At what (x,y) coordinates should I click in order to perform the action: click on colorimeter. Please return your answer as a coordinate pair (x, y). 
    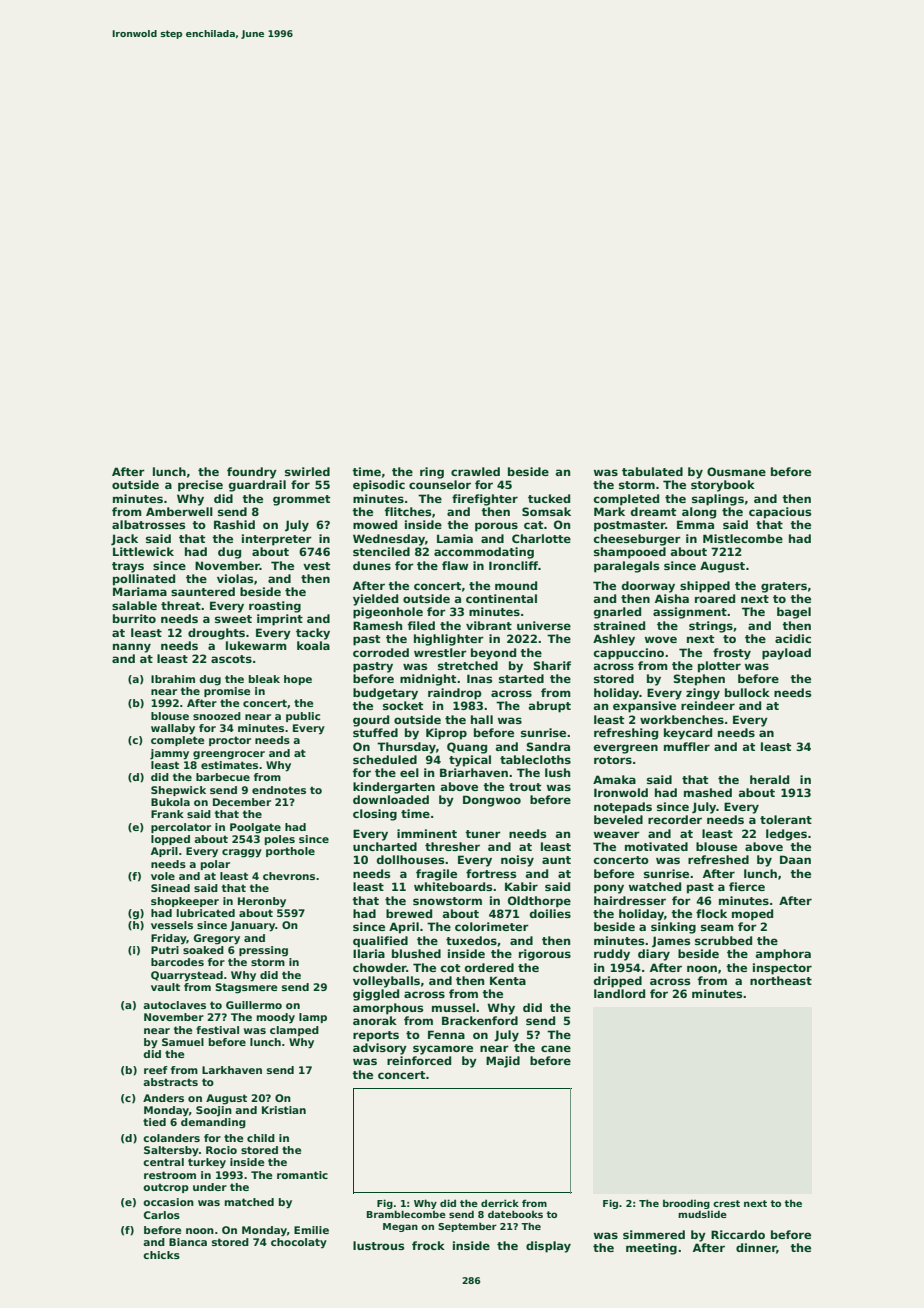
    Looking at the image, I should click on (492, 926).
